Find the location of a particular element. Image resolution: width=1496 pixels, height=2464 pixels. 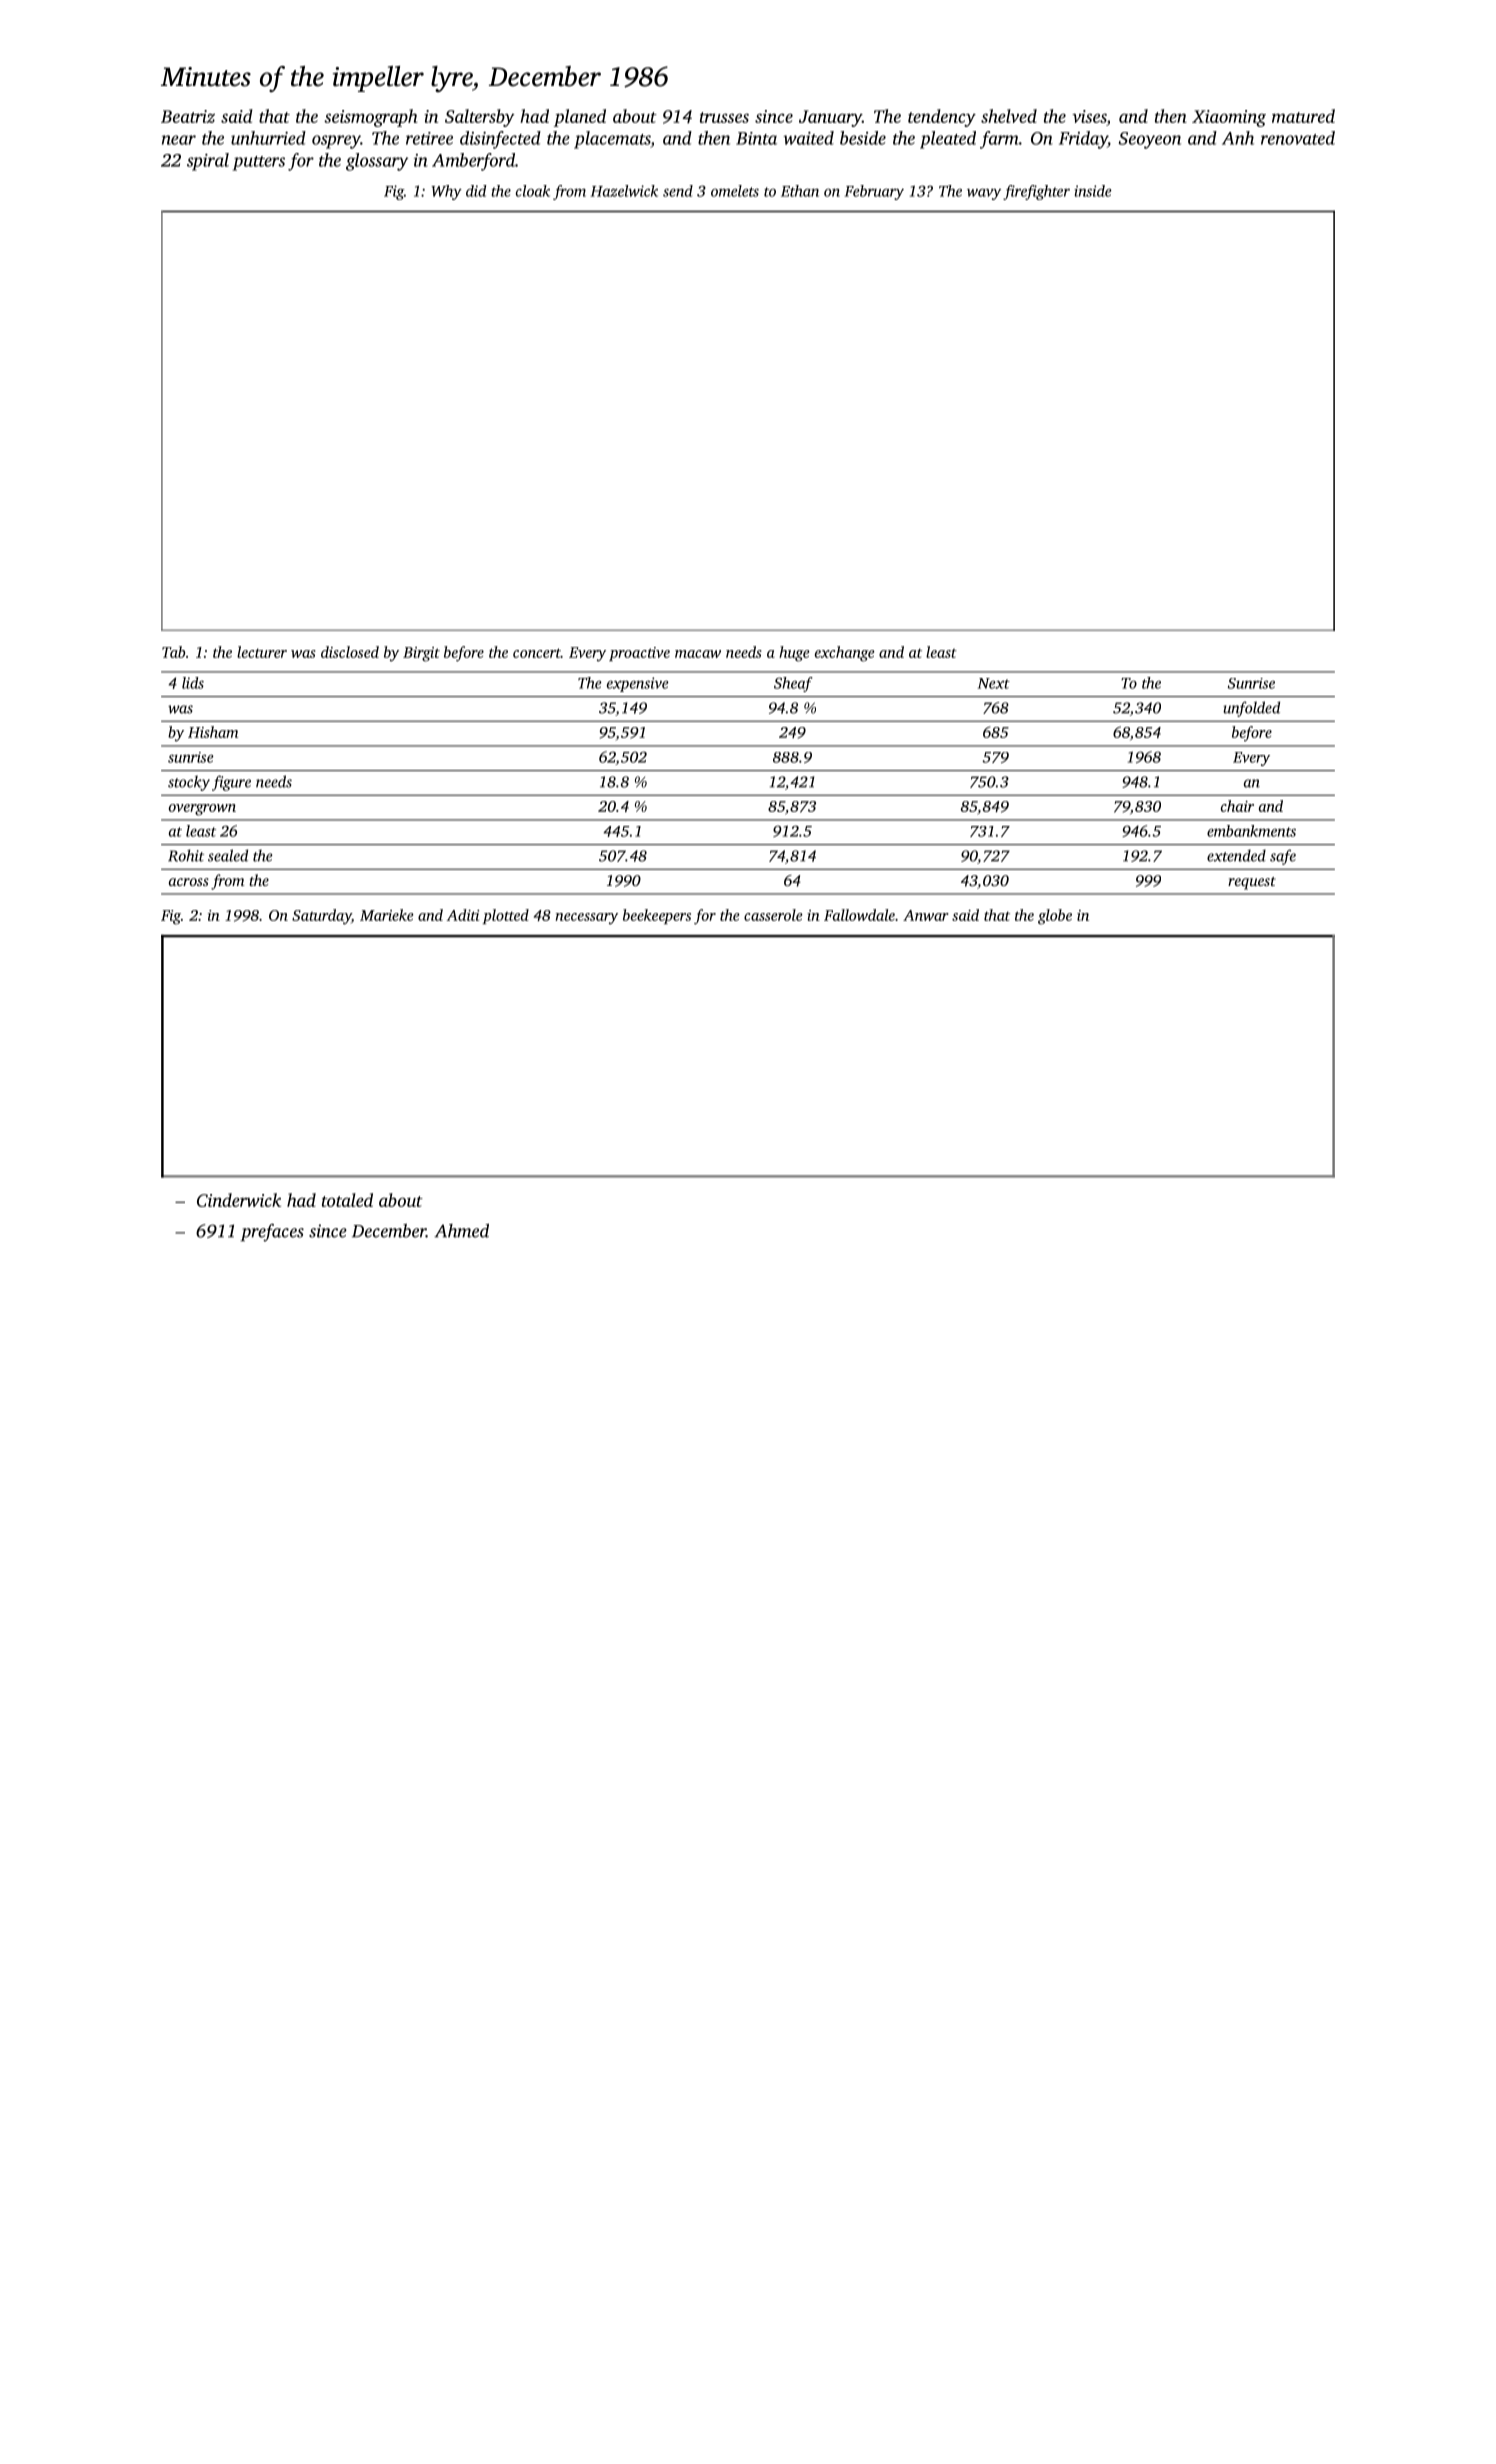

matured is located at coordinates (1303, 116).
